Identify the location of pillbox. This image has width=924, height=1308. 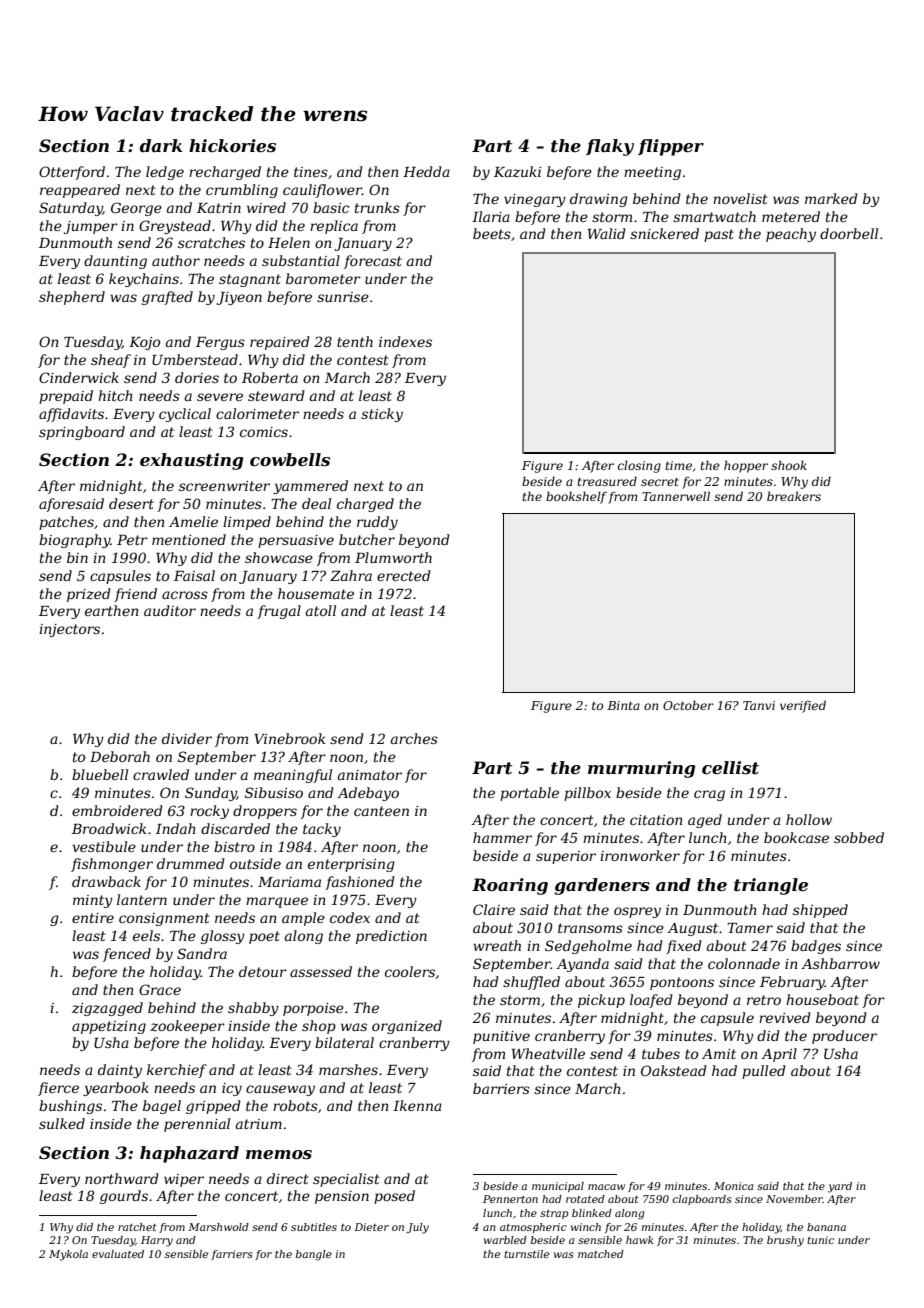
(587, 794).
